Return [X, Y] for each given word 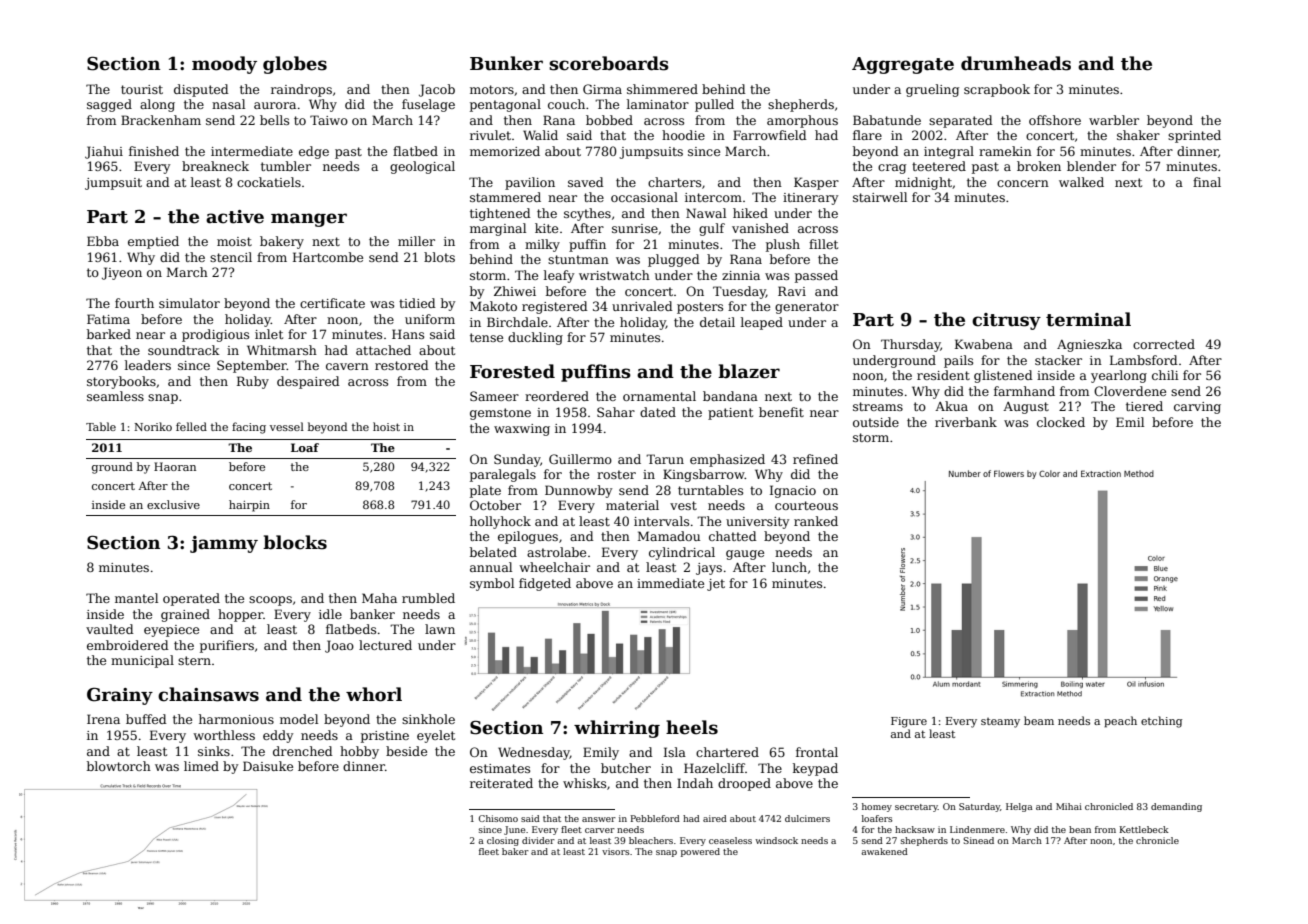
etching [1161, 722]
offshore [1055, 120]
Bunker [506, 63]
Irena [103, 719]
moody [224, 65]
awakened [884, 851]
